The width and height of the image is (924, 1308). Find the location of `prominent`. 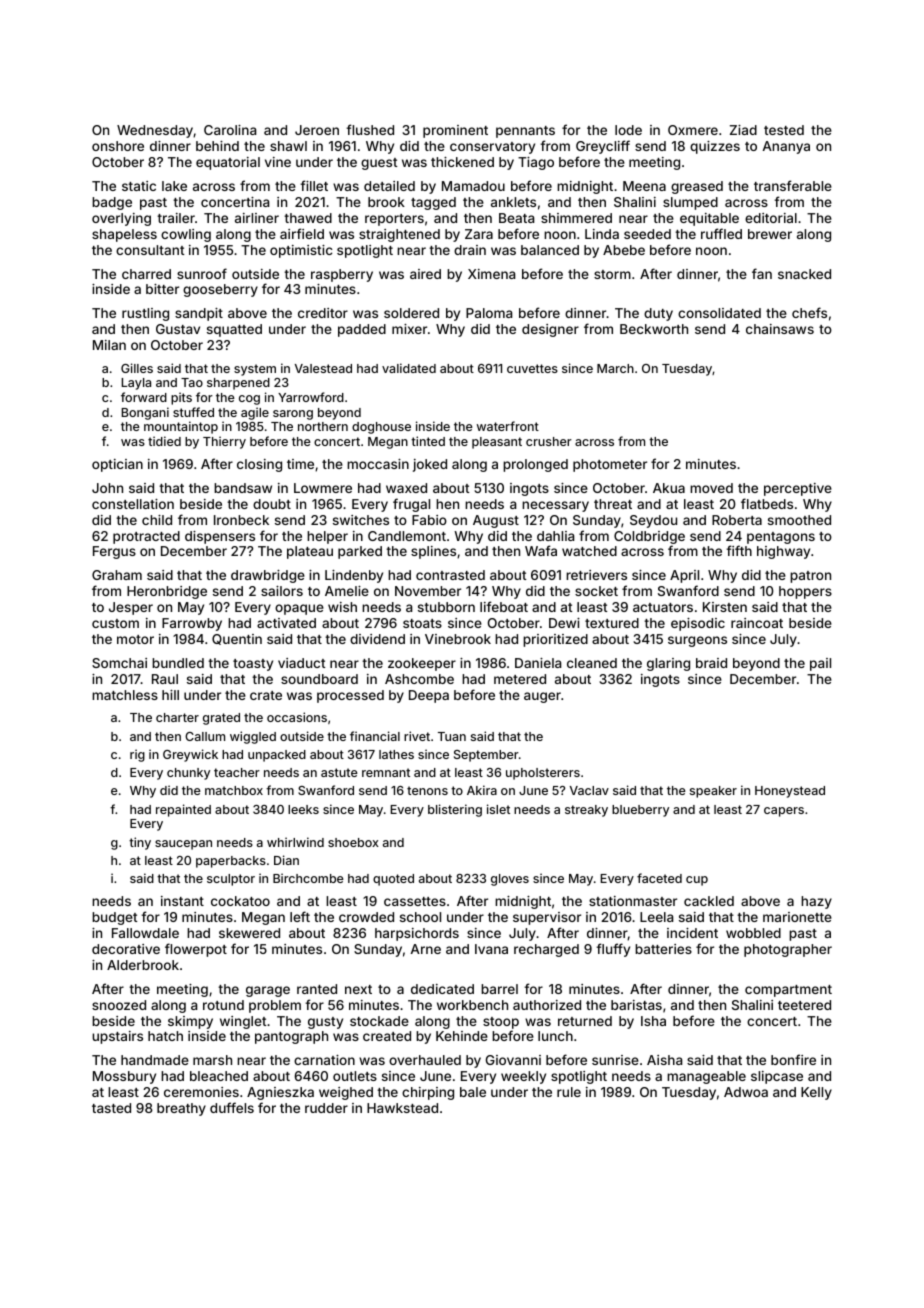

prominent is located at coordinates (455, 131).
